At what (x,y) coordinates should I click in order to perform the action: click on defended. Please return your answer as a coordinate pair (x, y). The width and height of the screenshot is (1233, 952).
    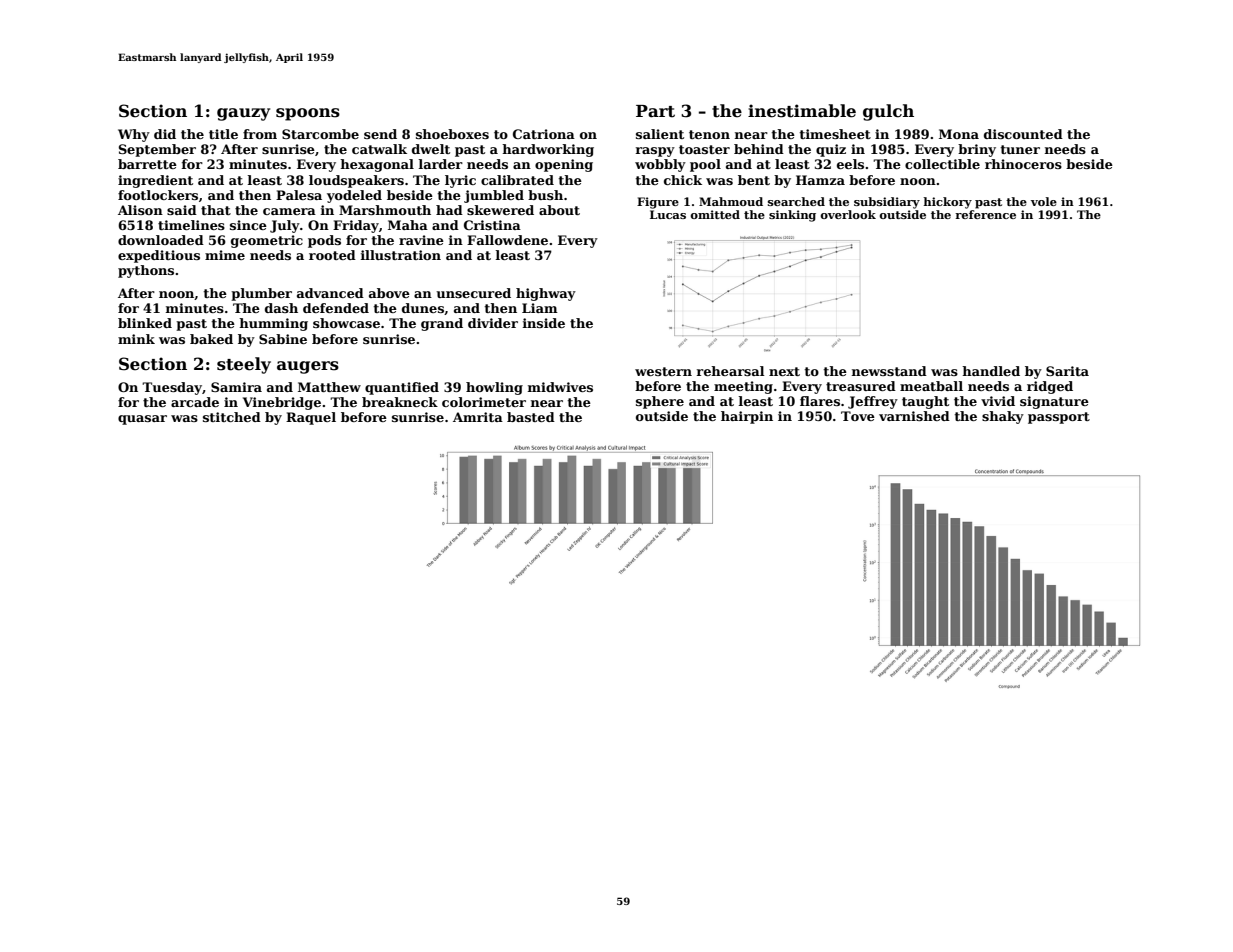
    Looking at the image, I should click on (336, 308).
